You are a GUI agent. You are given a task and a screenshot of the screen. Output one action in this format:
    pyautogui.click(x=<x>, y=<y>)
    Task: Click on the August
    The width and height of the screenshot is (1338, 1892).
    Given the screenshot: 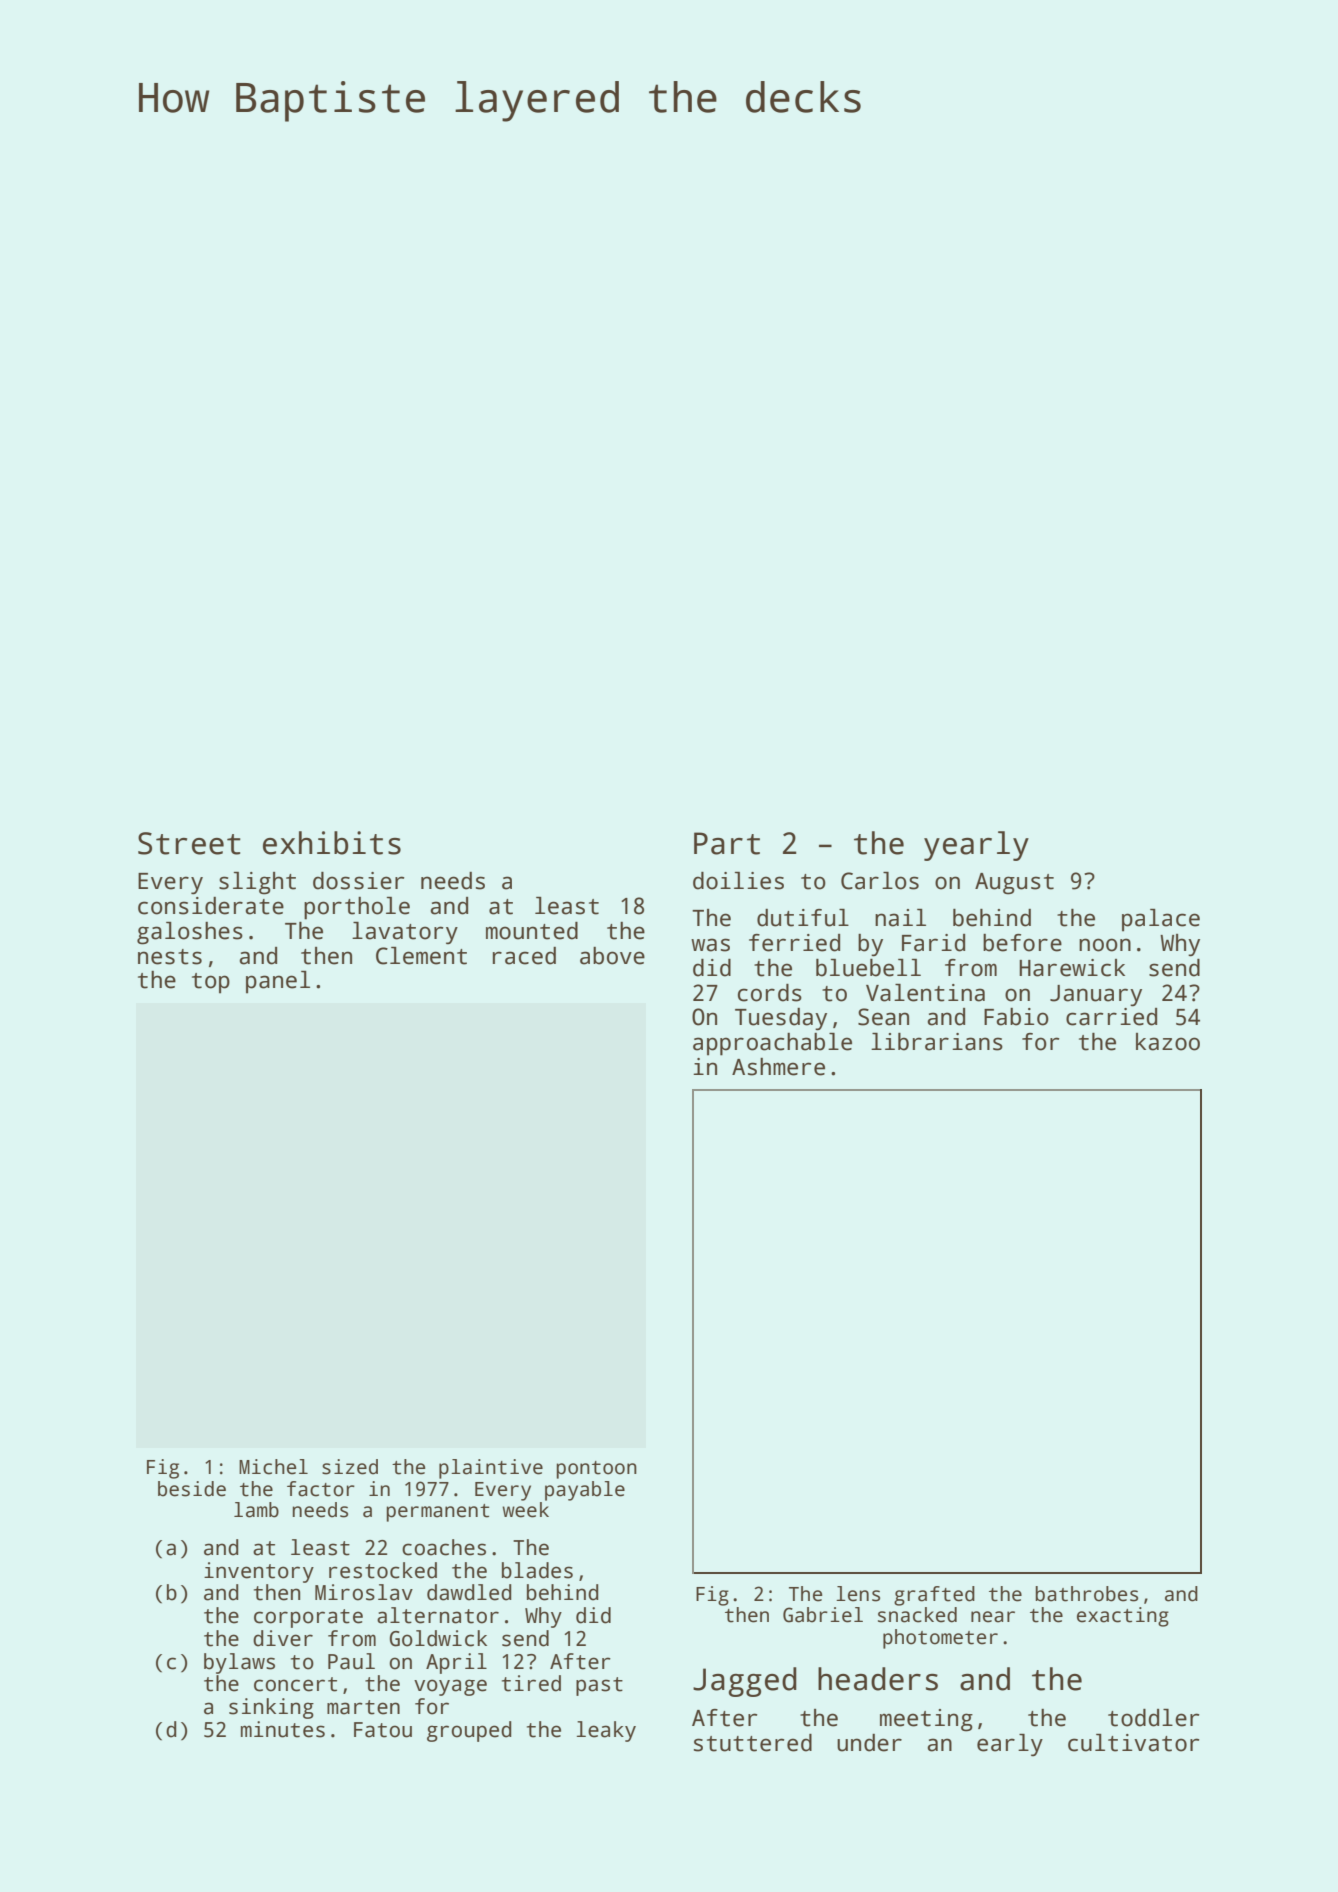 What is the action you would take?
    pyautogui.click(x=1014, y=884)
